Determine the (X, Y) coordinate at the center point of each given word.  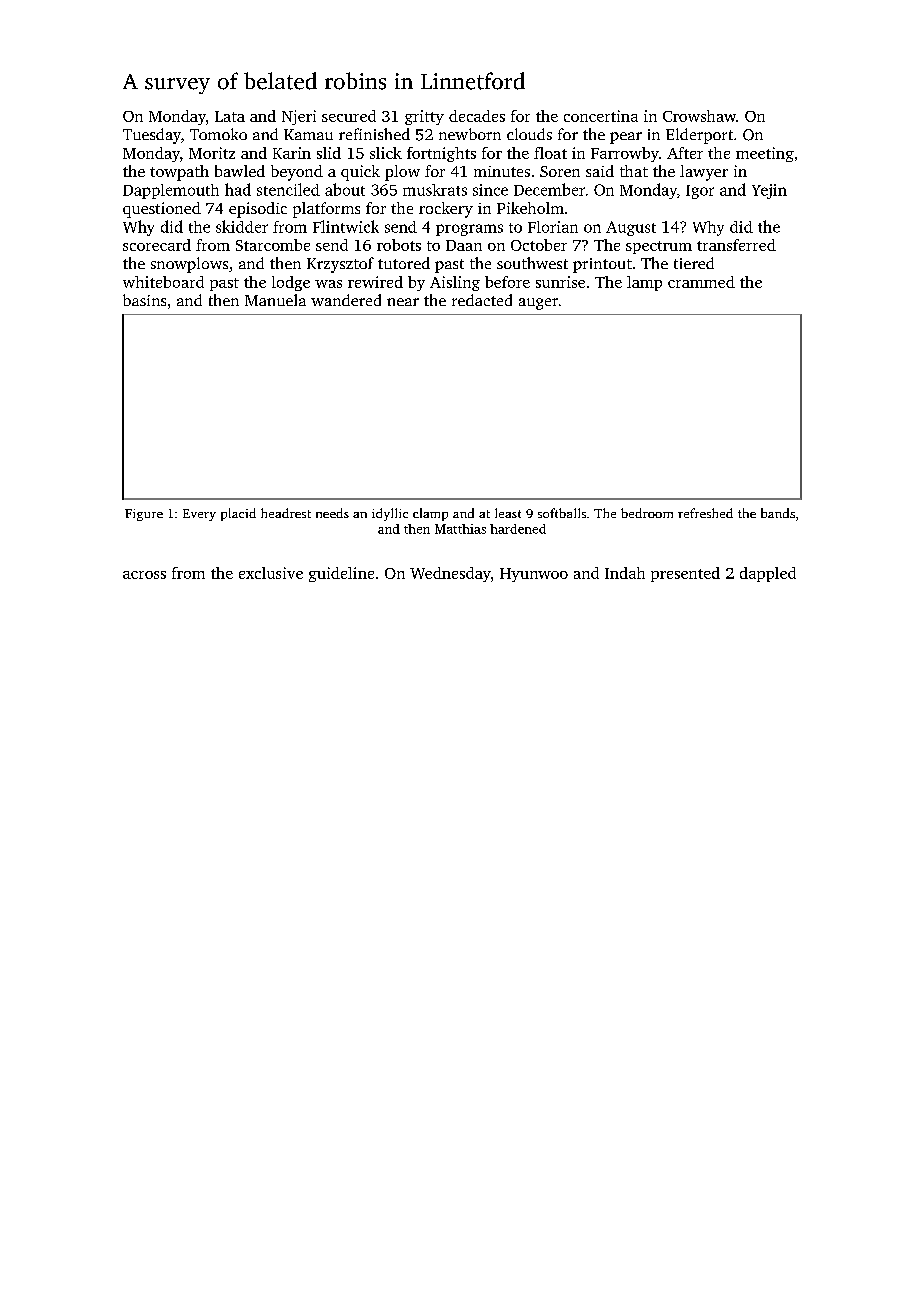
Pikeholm (530, 208)
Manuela (275, 300)
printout (602, 265)
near (403, 302)
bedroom (647, 513)
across (144, 575)
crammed (701, 282)
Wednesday (450, 574)
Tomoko (218, 134)
